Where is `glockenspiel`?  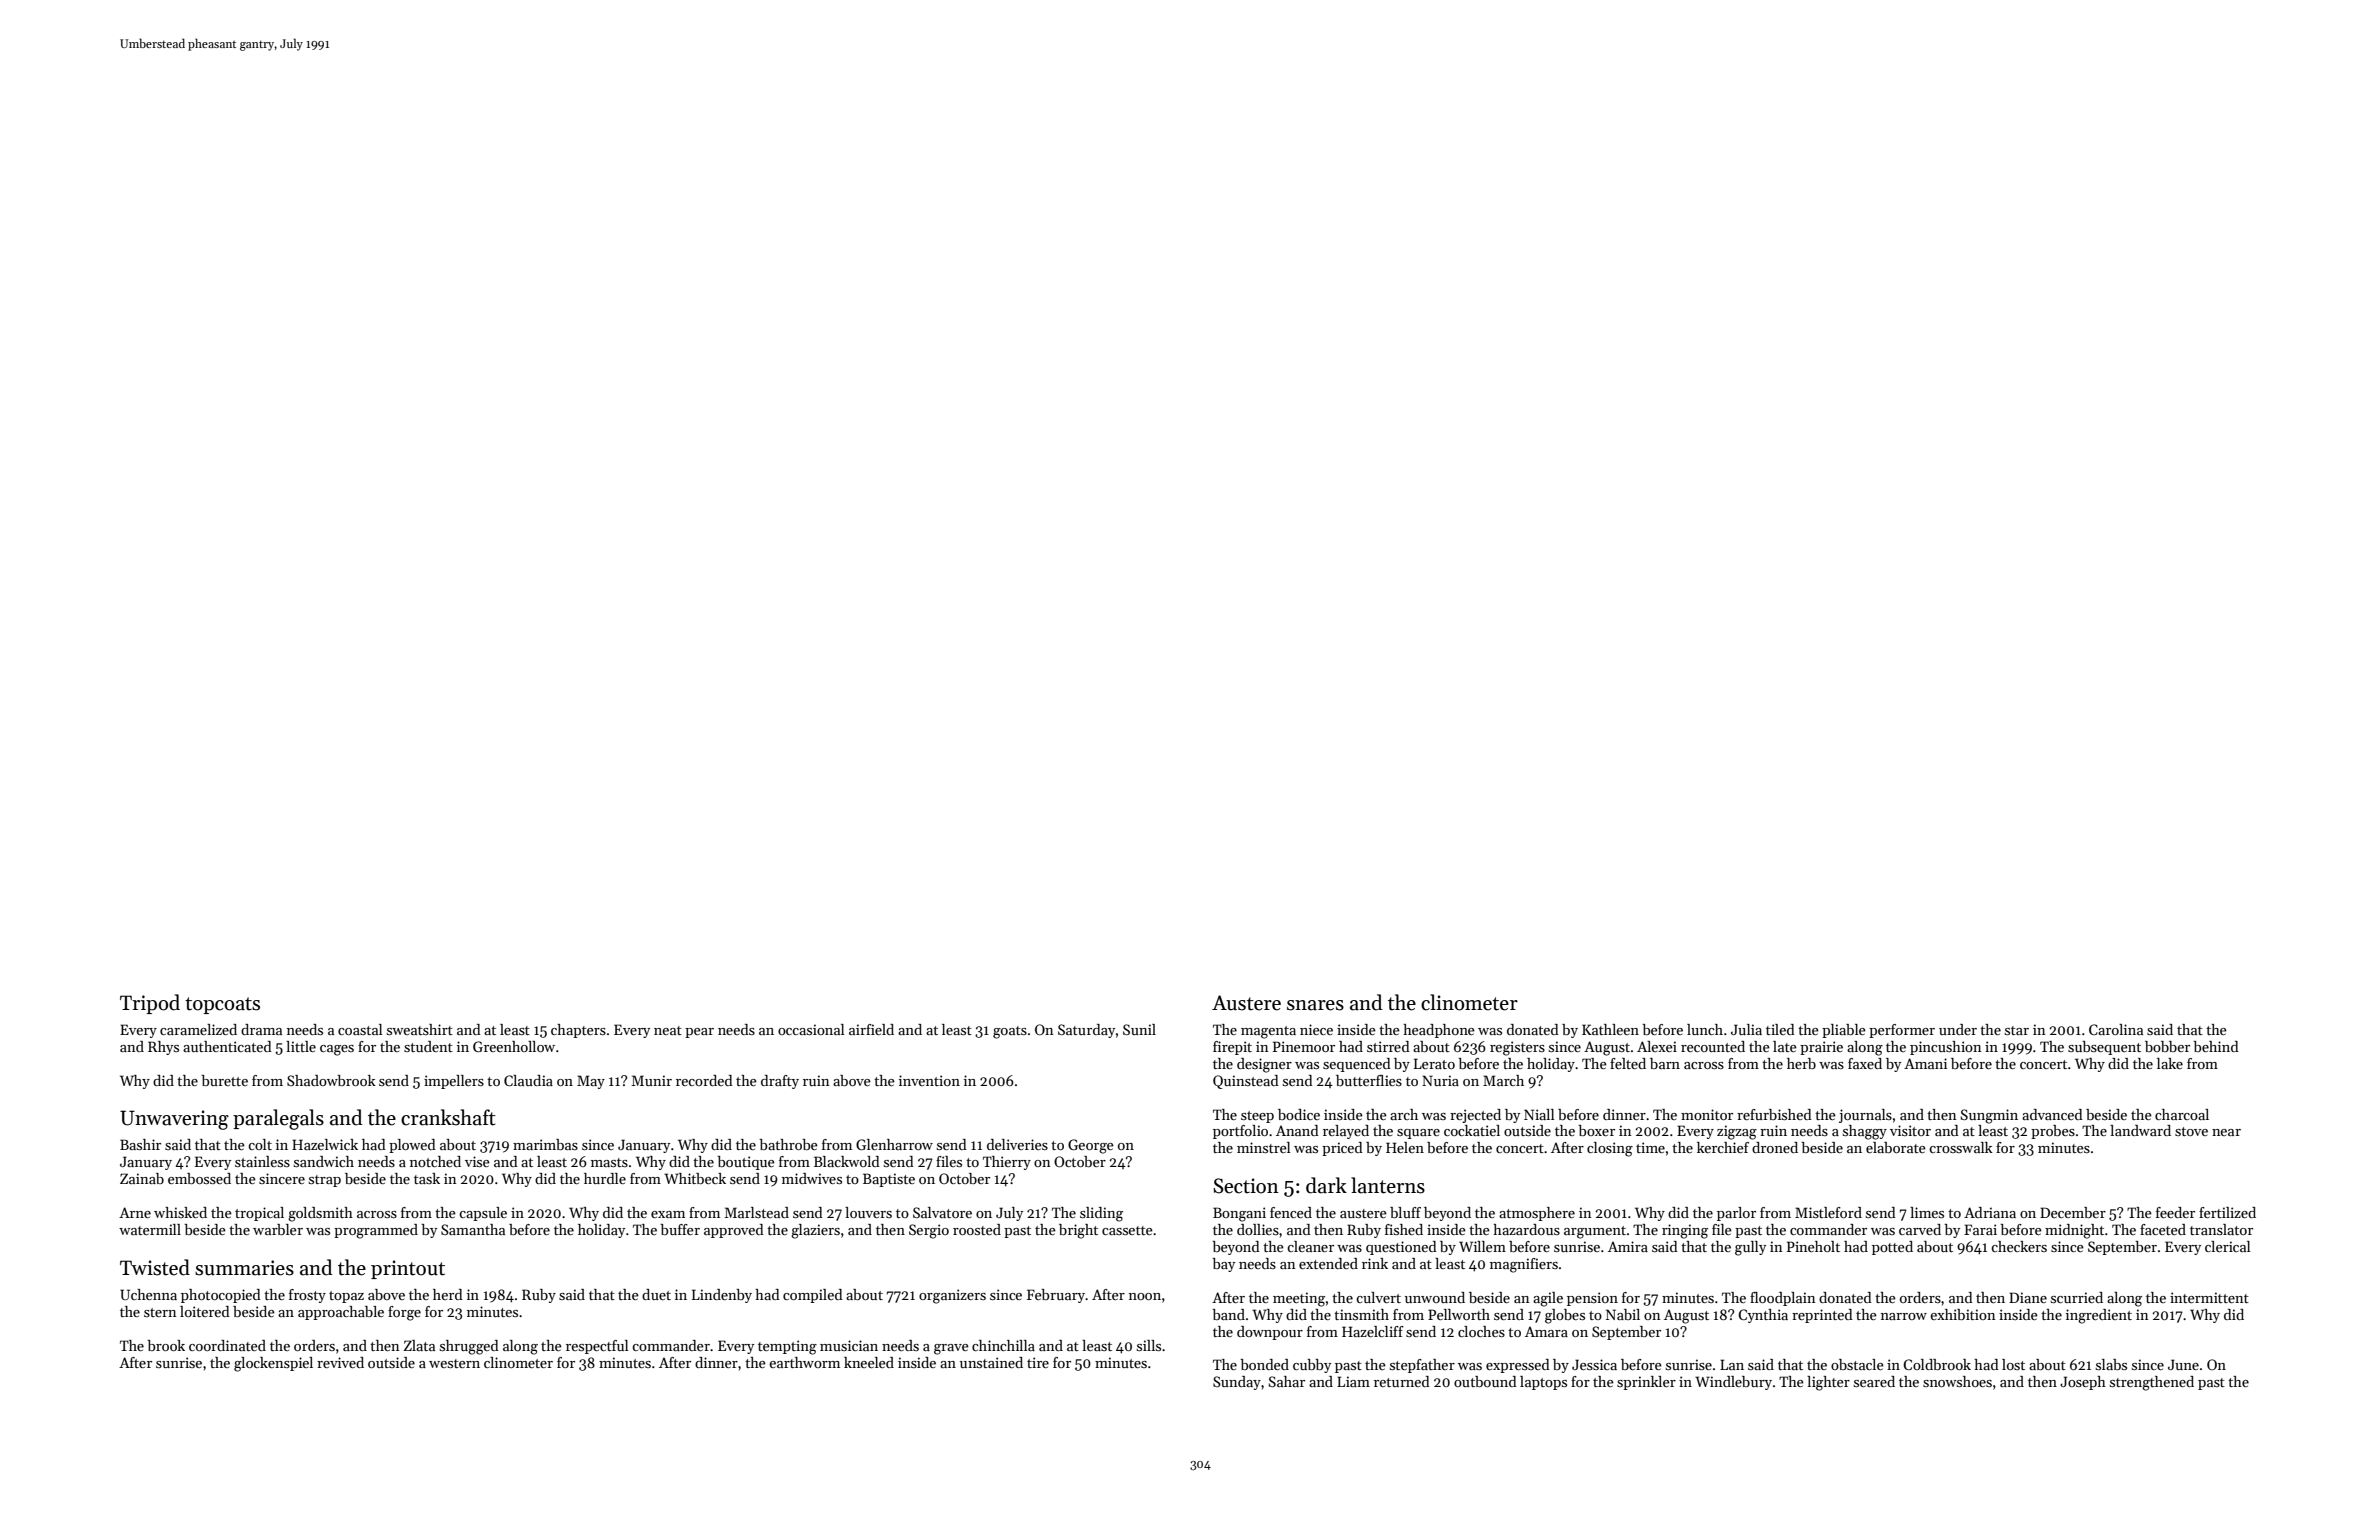 glockenspiel is located at coordinates (273, 1364).
